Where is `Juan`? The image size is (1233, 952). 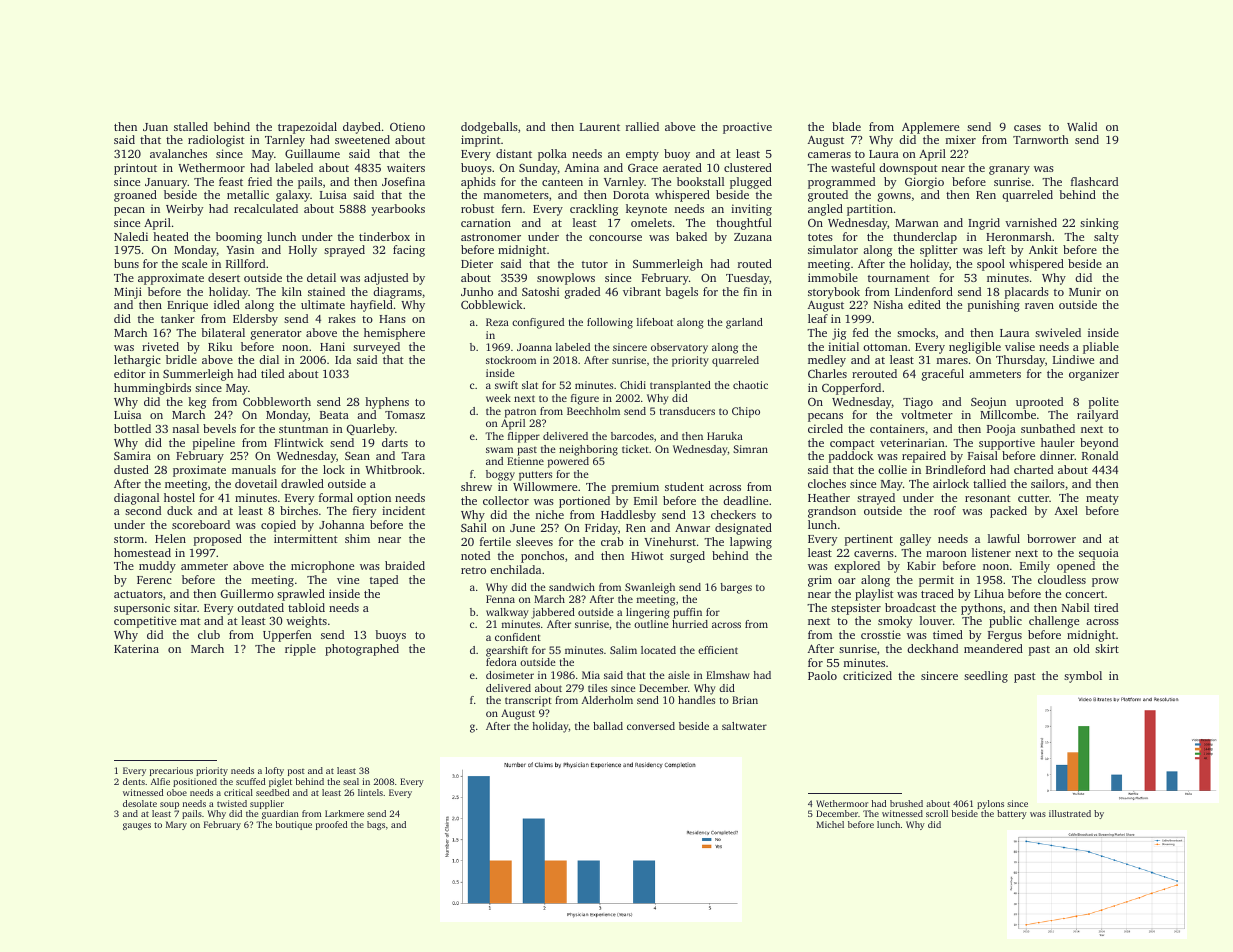 Juan is located at coordinates (155, 127).
